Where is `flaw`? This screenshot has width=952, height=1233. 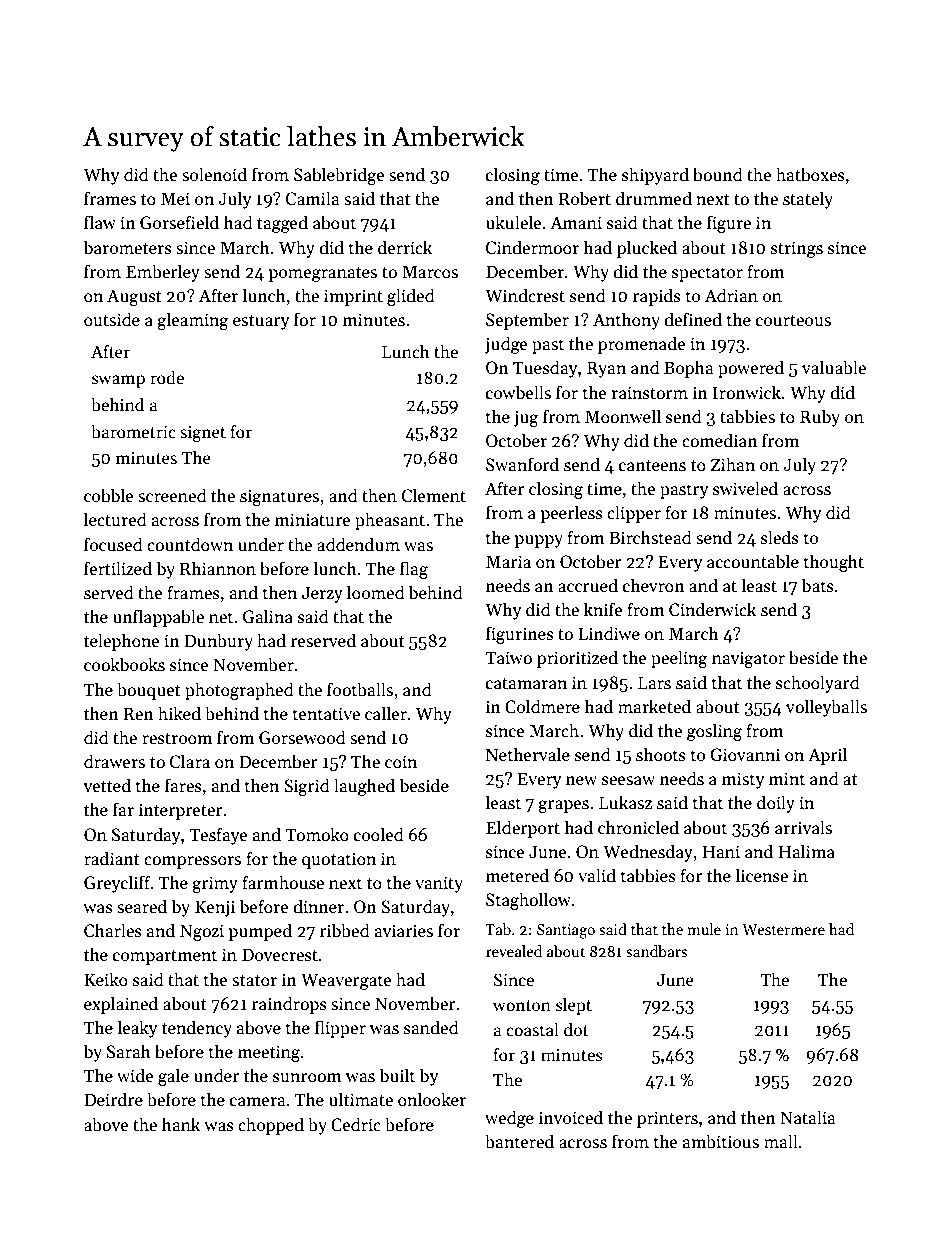 flaw is located at coordinates (100, 222).
